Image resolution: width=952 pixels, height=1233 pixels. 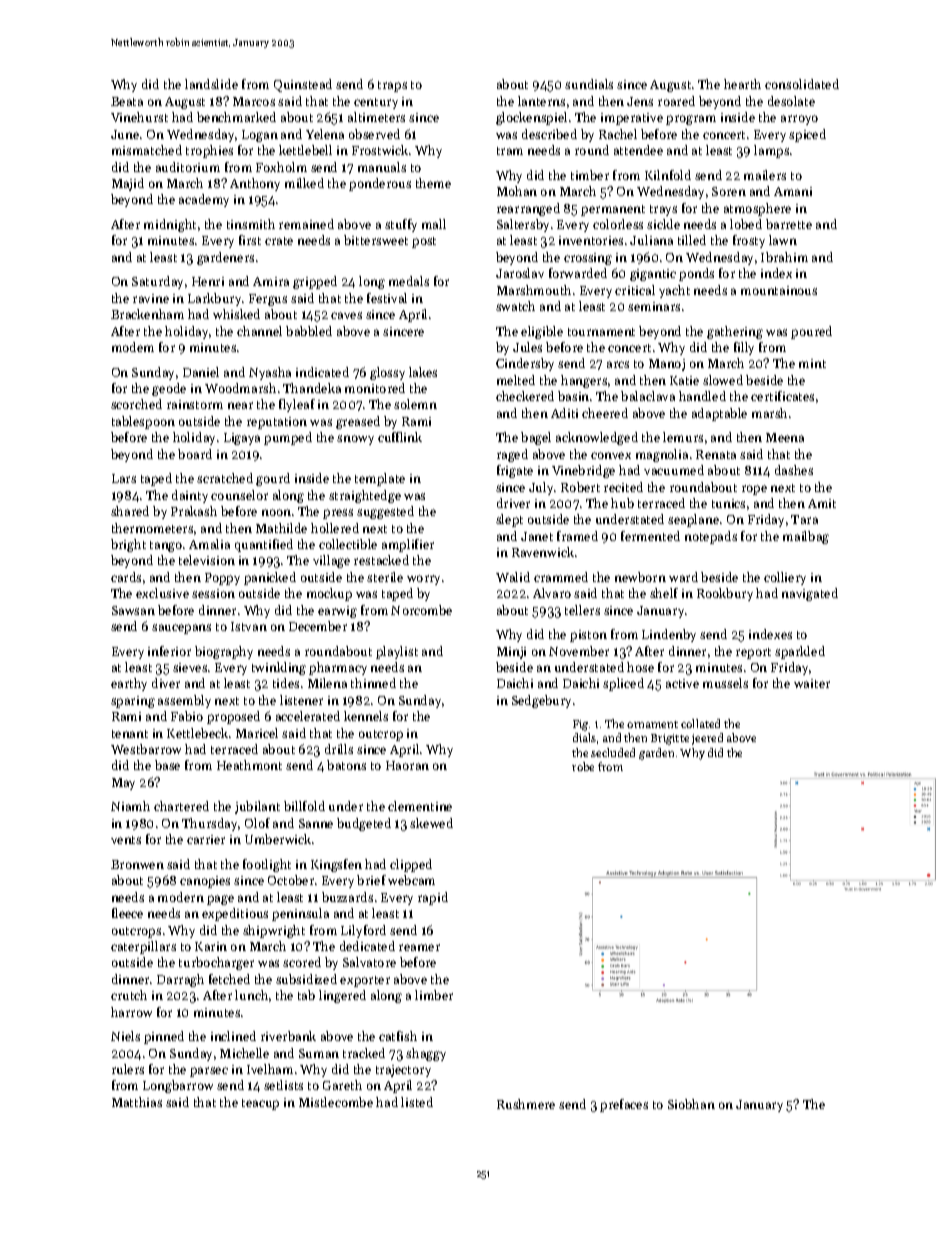 What do you see at coordinates (380, 479) in the document?
I see `template` at bounding box center [380, 479].
